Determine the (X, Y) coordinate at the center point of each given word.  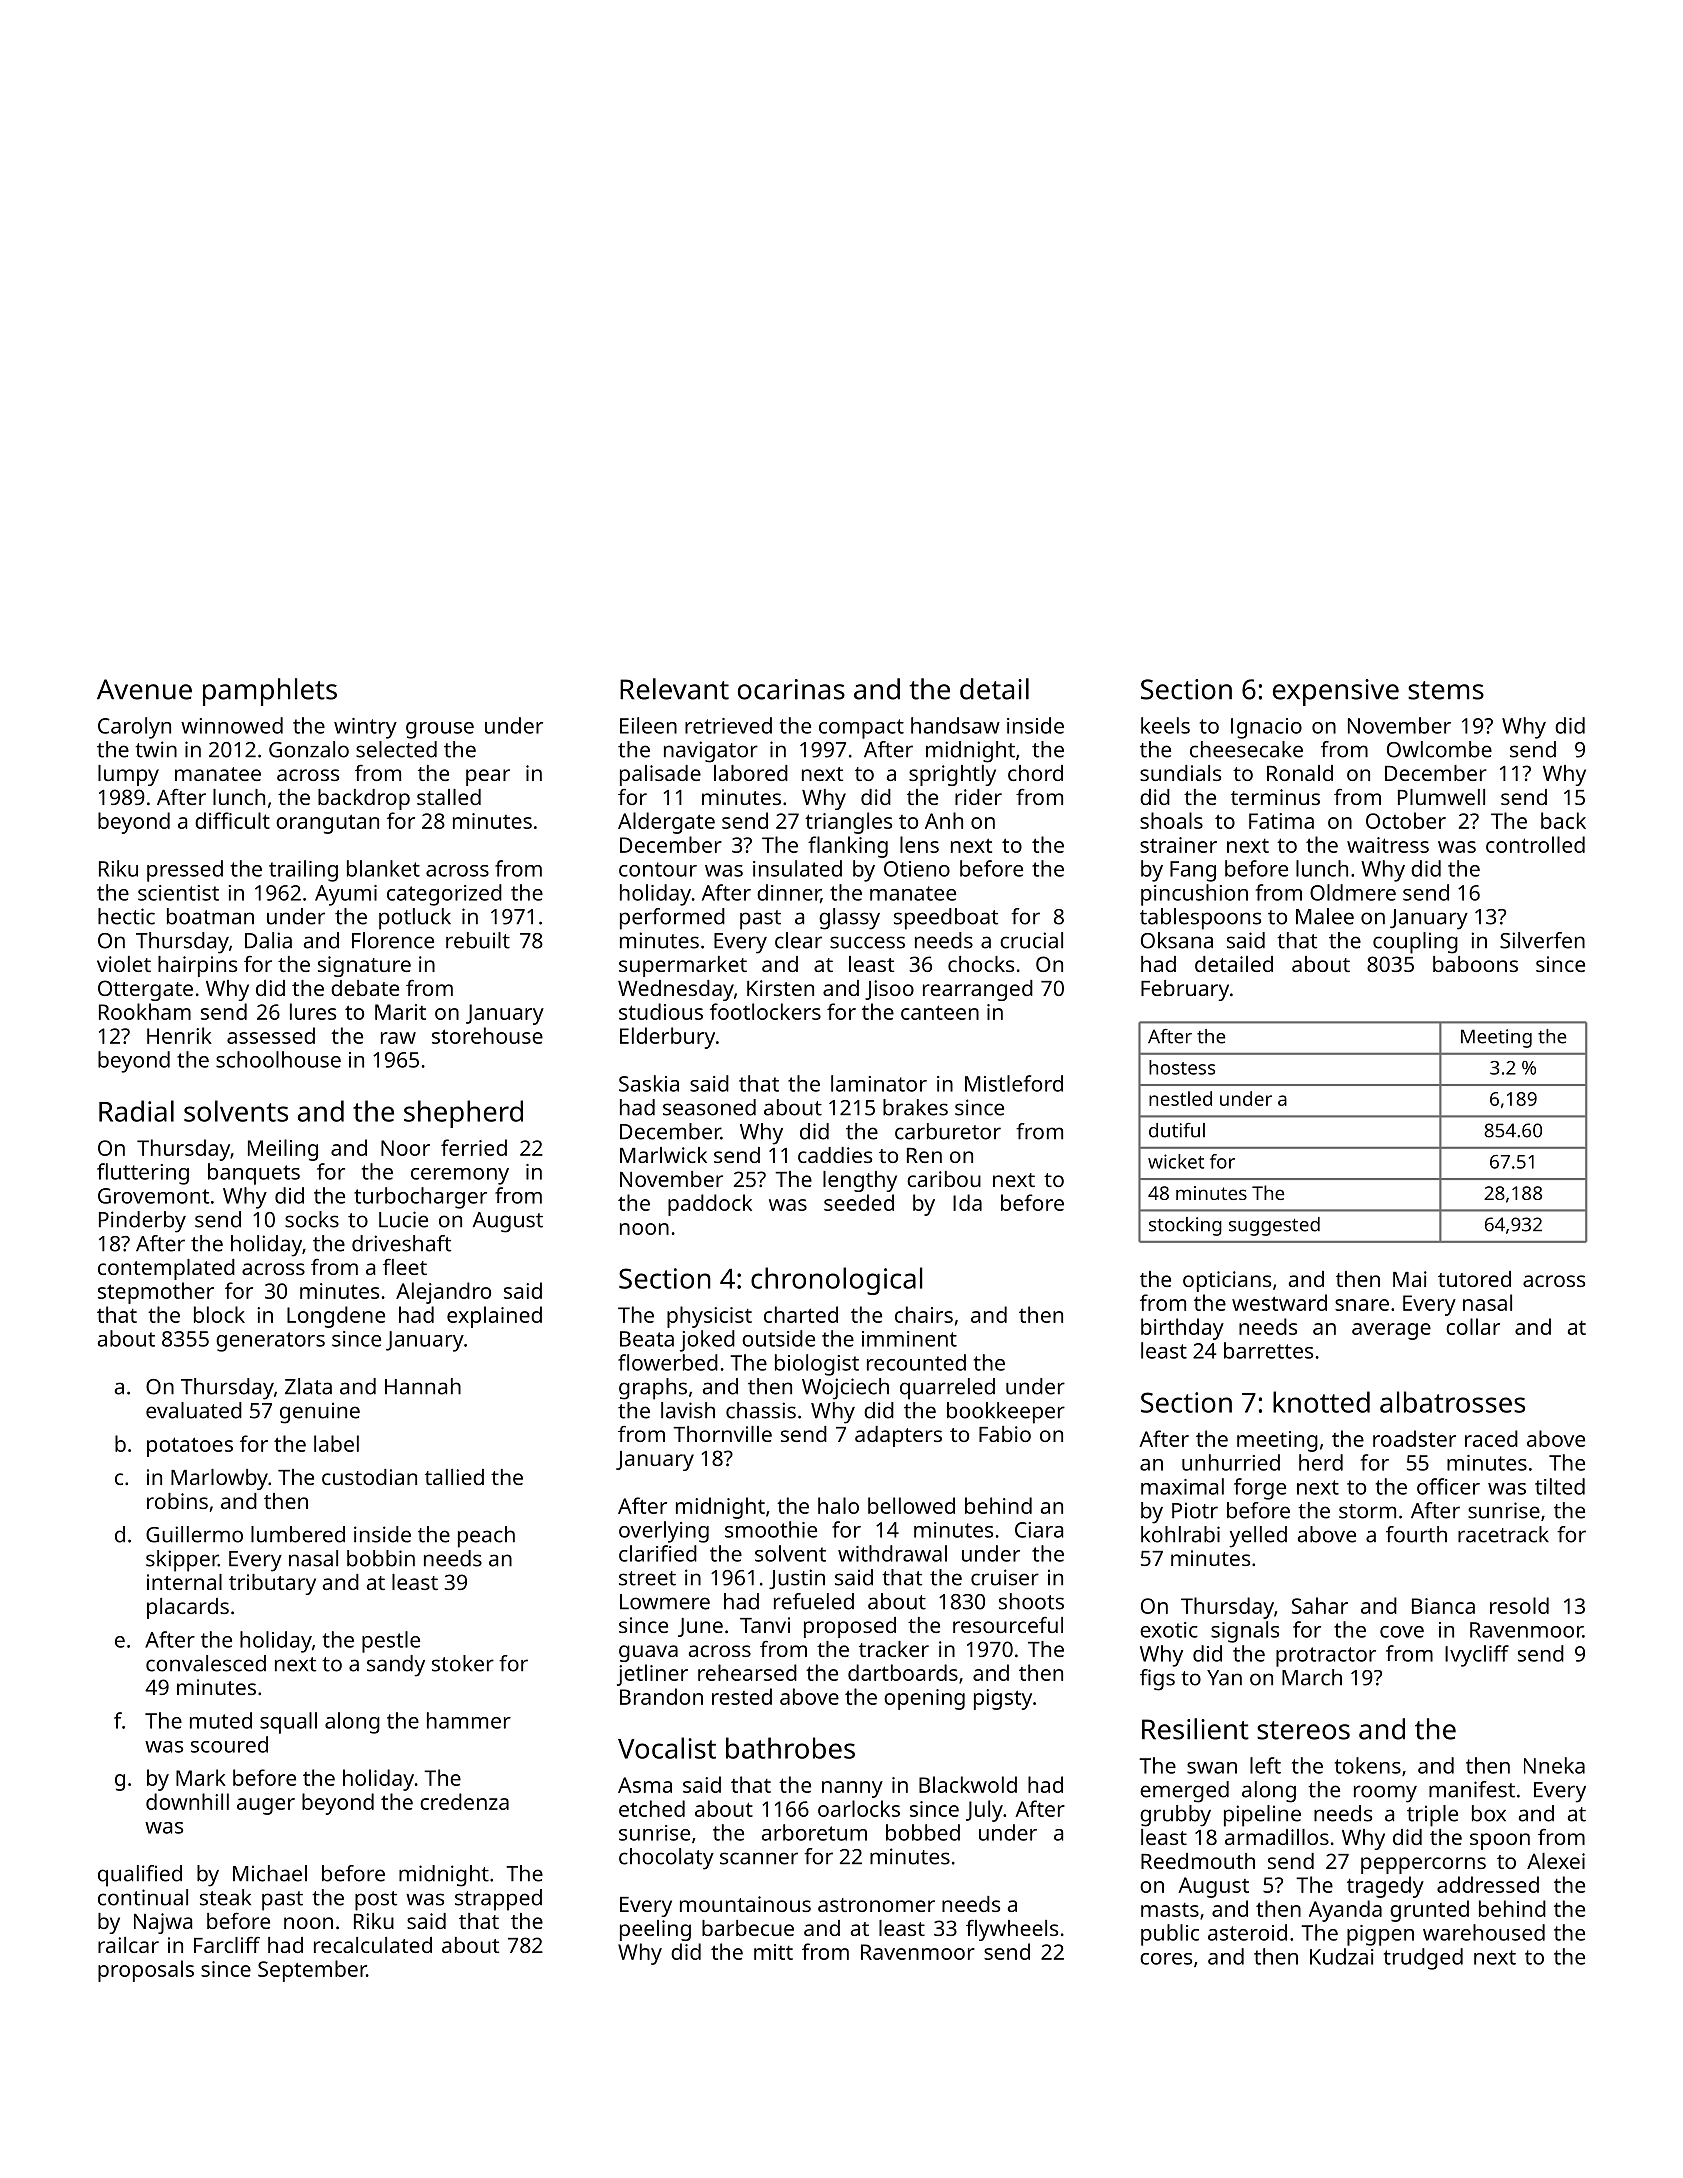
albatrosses (1452, 1402)
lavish (688, 1410)
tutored (1474, 1279)
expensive (1336, 692)
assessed (271, 1035)
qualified (140, 1876)
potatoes (190, 1447)
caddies (835, 1155)
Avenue (144, 689)
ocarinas (791, 689)
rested (742, 1696)
